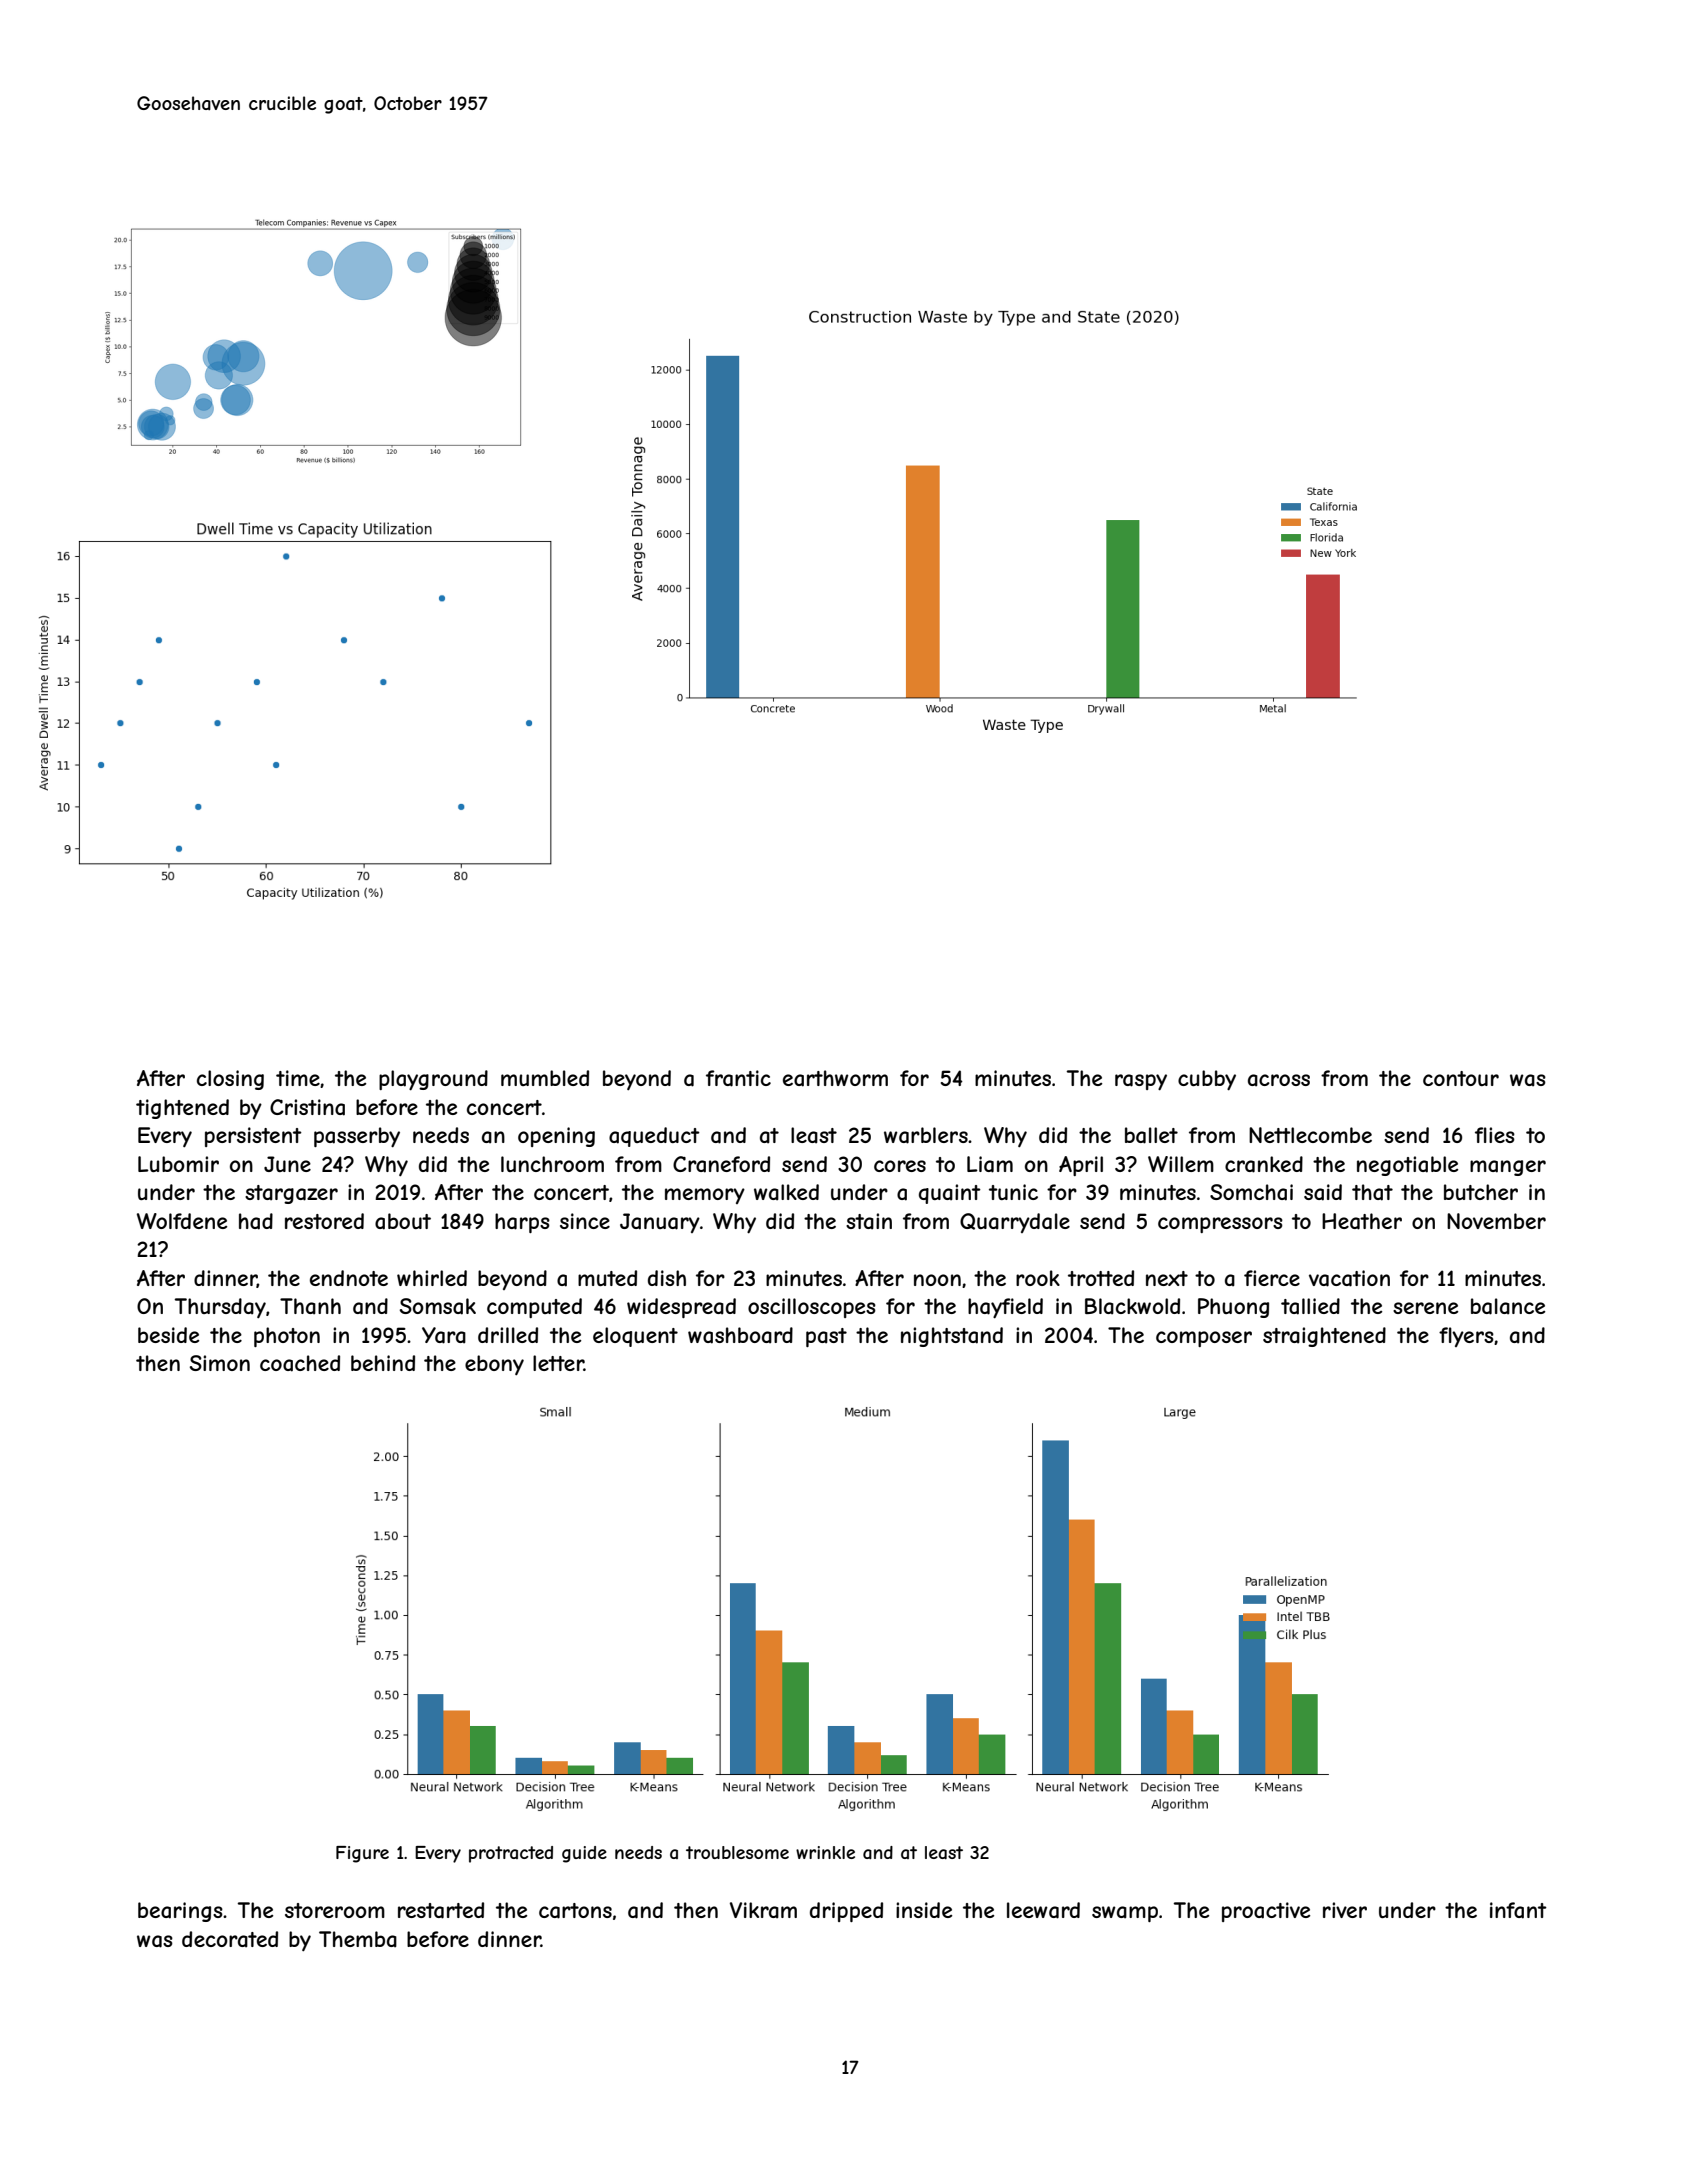 This screenshot has height=2178, width=1683. Describe the element at coordinates (220, 1363) in the screenshot. I see `Simon` at that location.
